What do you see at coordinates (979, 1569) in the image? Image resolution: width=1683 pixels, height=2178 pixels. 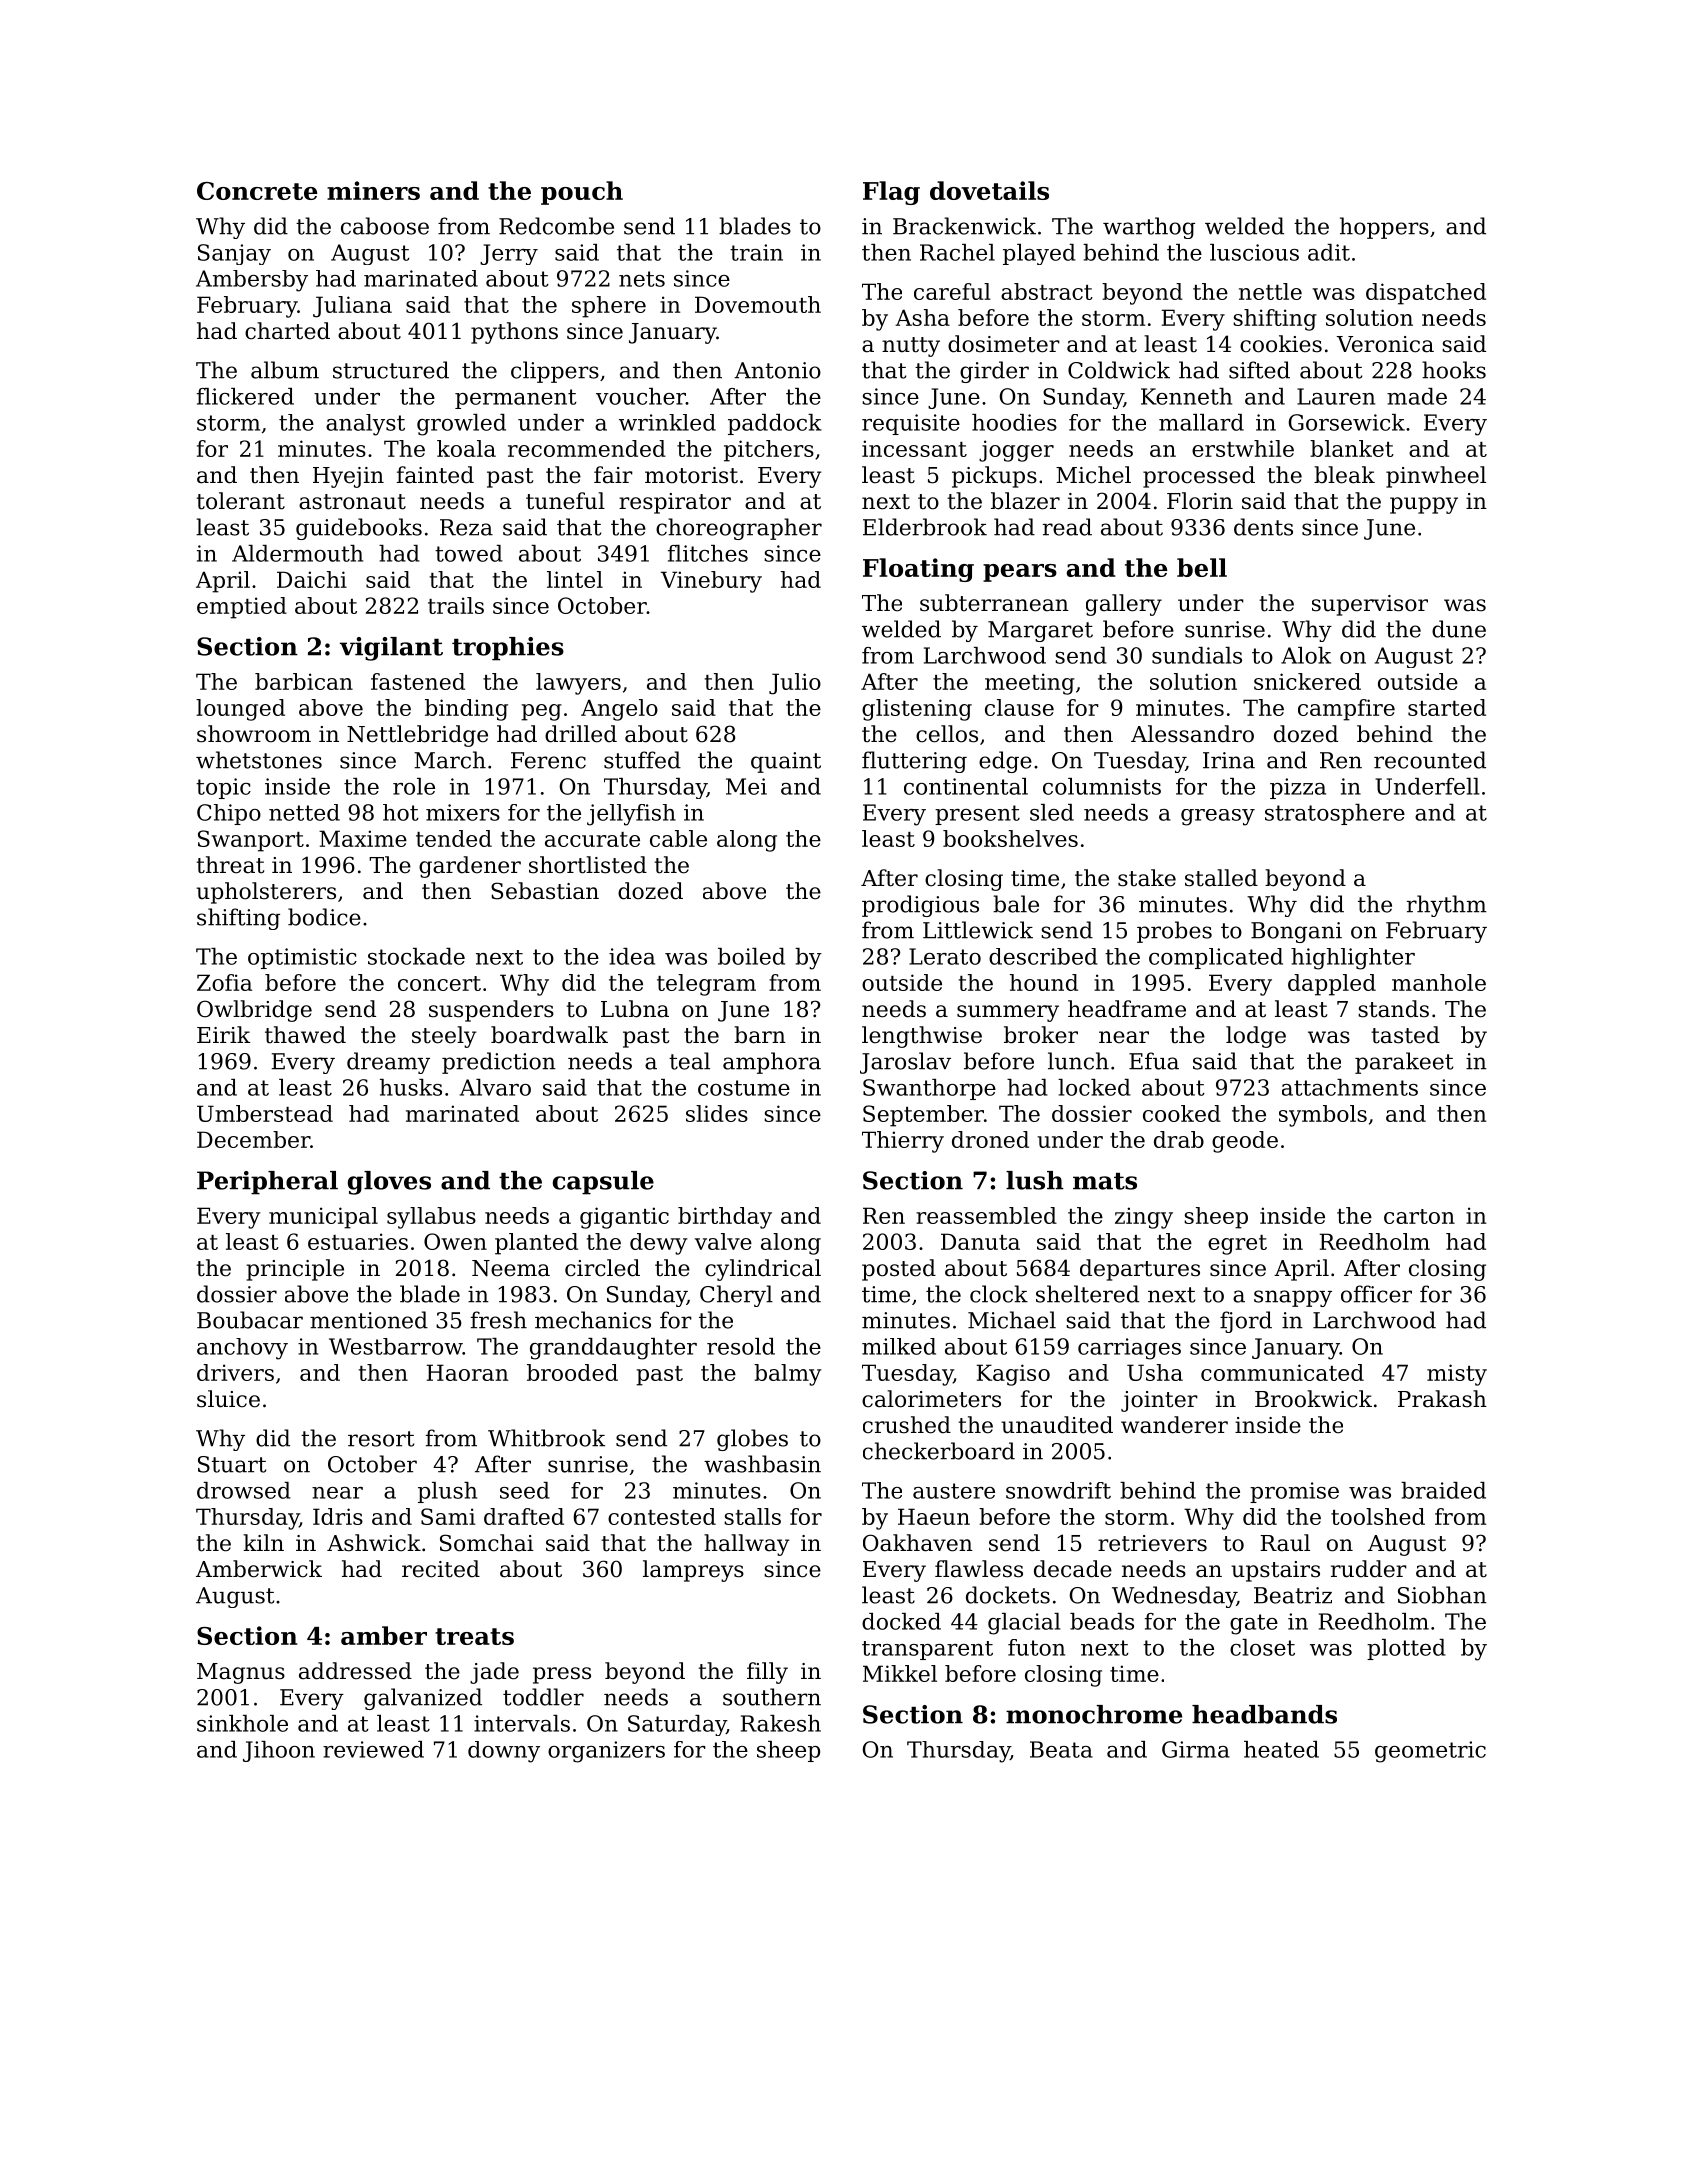 I see `flawless` at bounding box center [979, 1569].
